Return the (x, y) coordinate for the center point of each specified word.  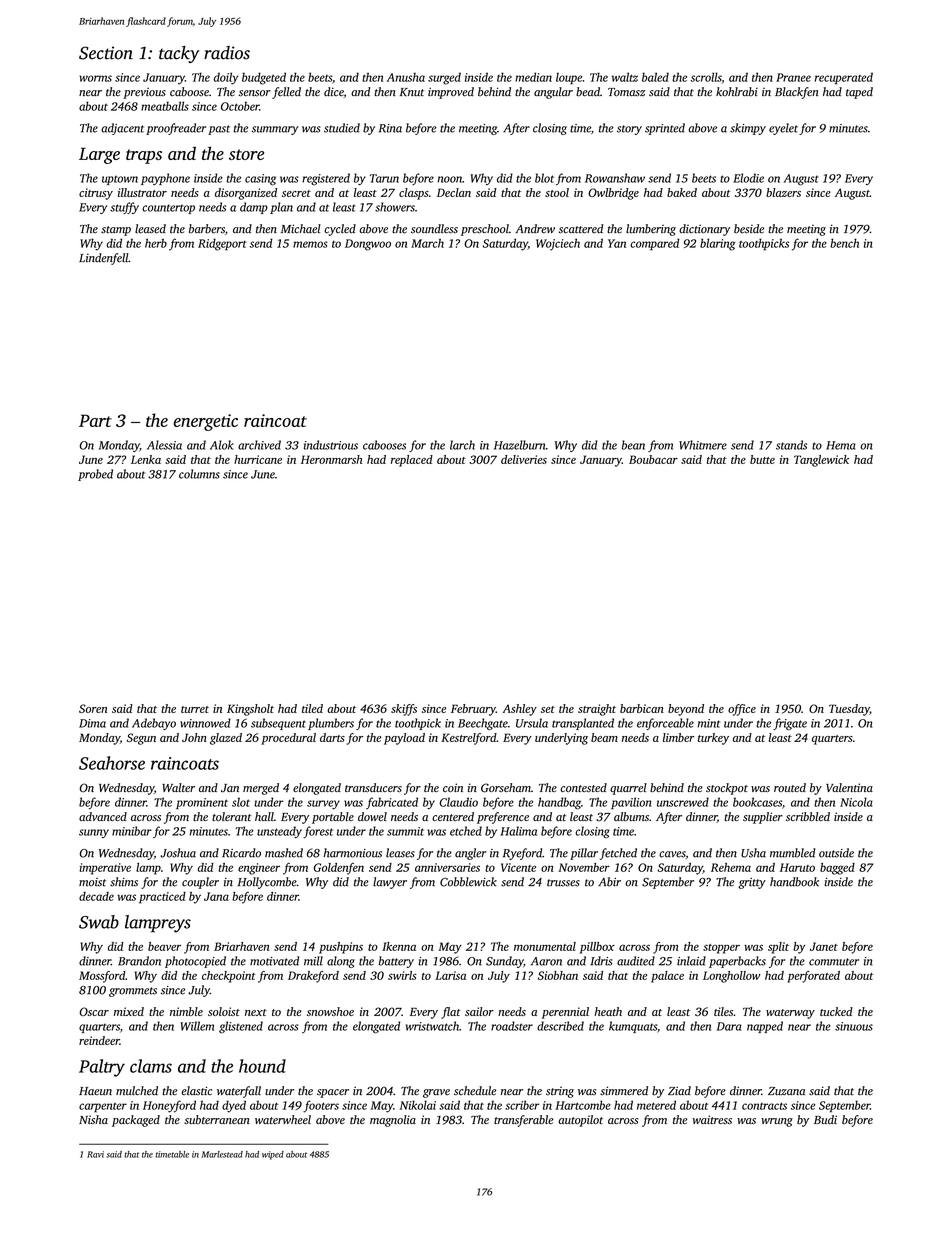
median (533, 77)
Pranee (793, 77)
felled (286, 93)
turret (195, 709)
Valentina (849, 787)
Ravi (95, 1154)
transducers (373, 787)
